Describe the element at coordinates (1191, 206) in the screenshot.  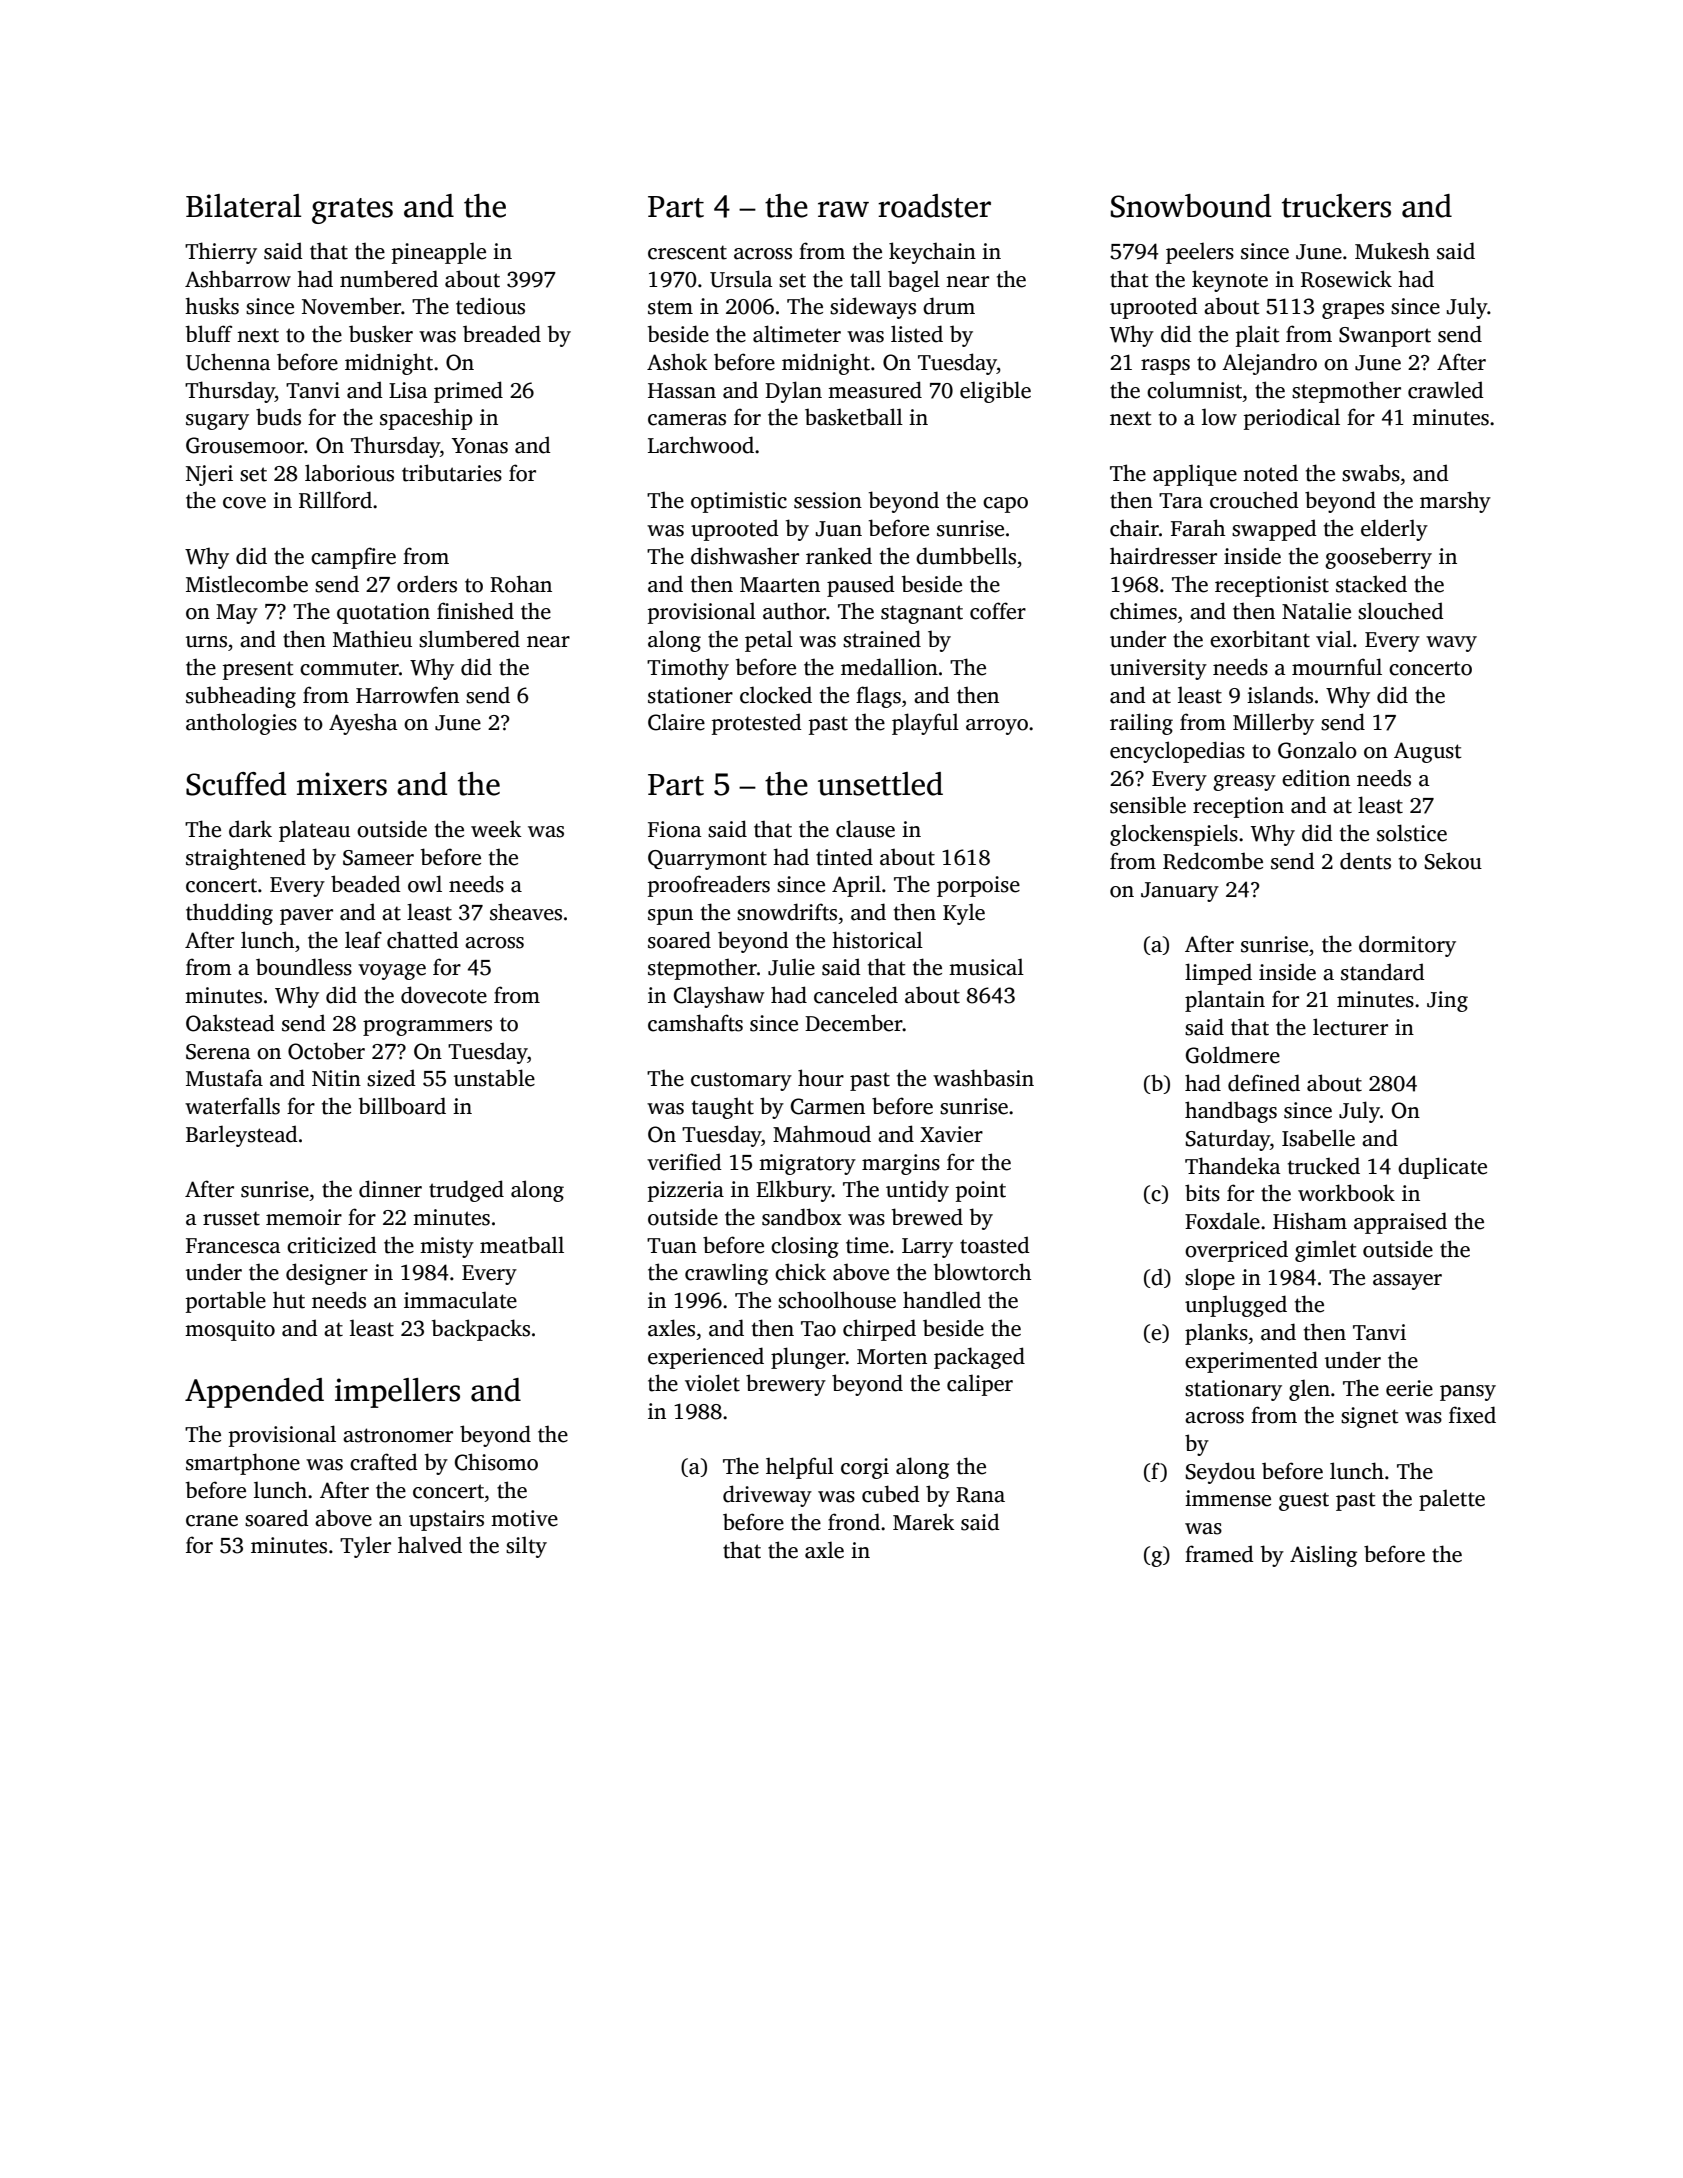
I see `Snowbound` at that location.
